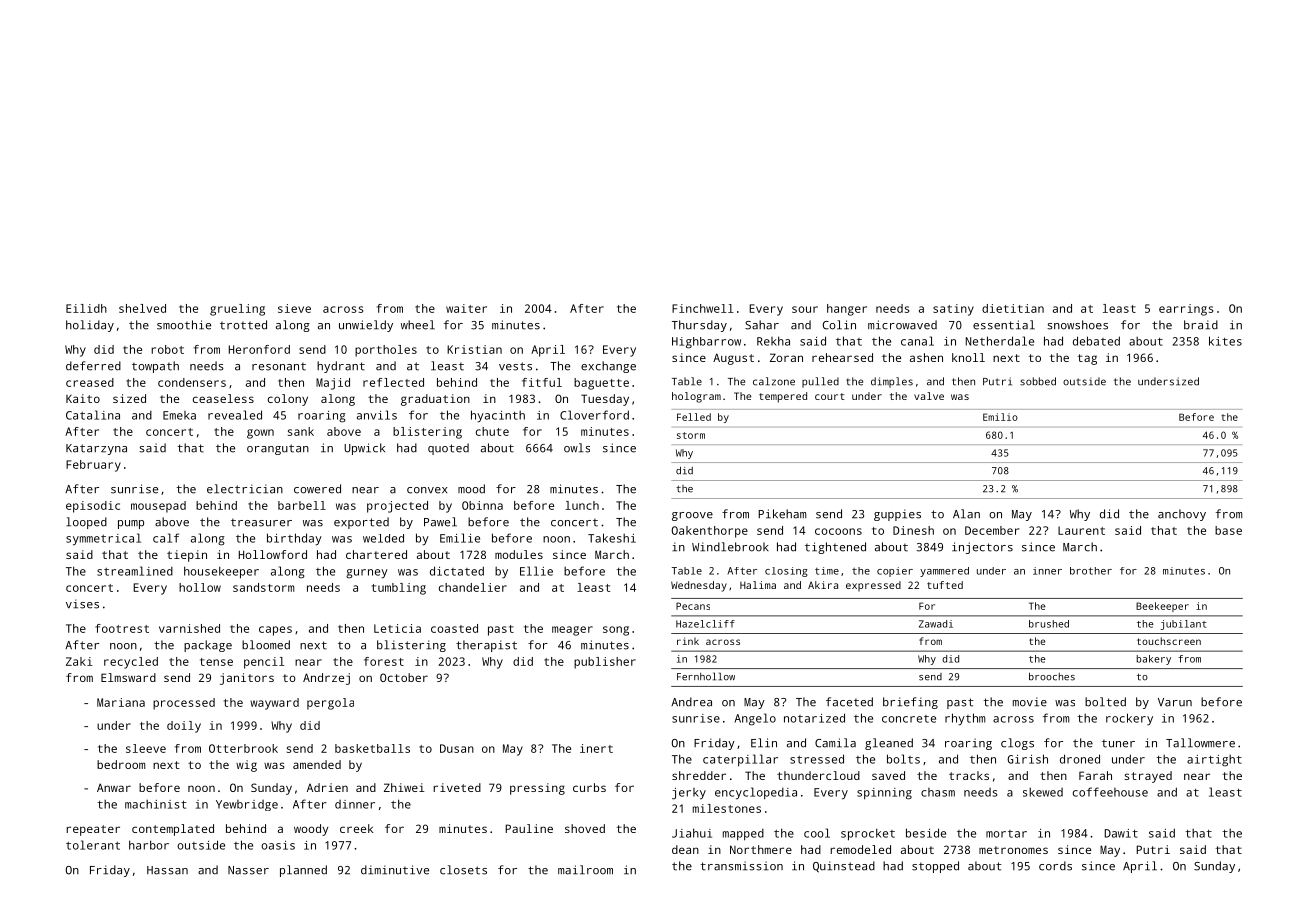 This screenshot has height=924, width=1308. I want to click on Eilidh, so click(86, 308).
